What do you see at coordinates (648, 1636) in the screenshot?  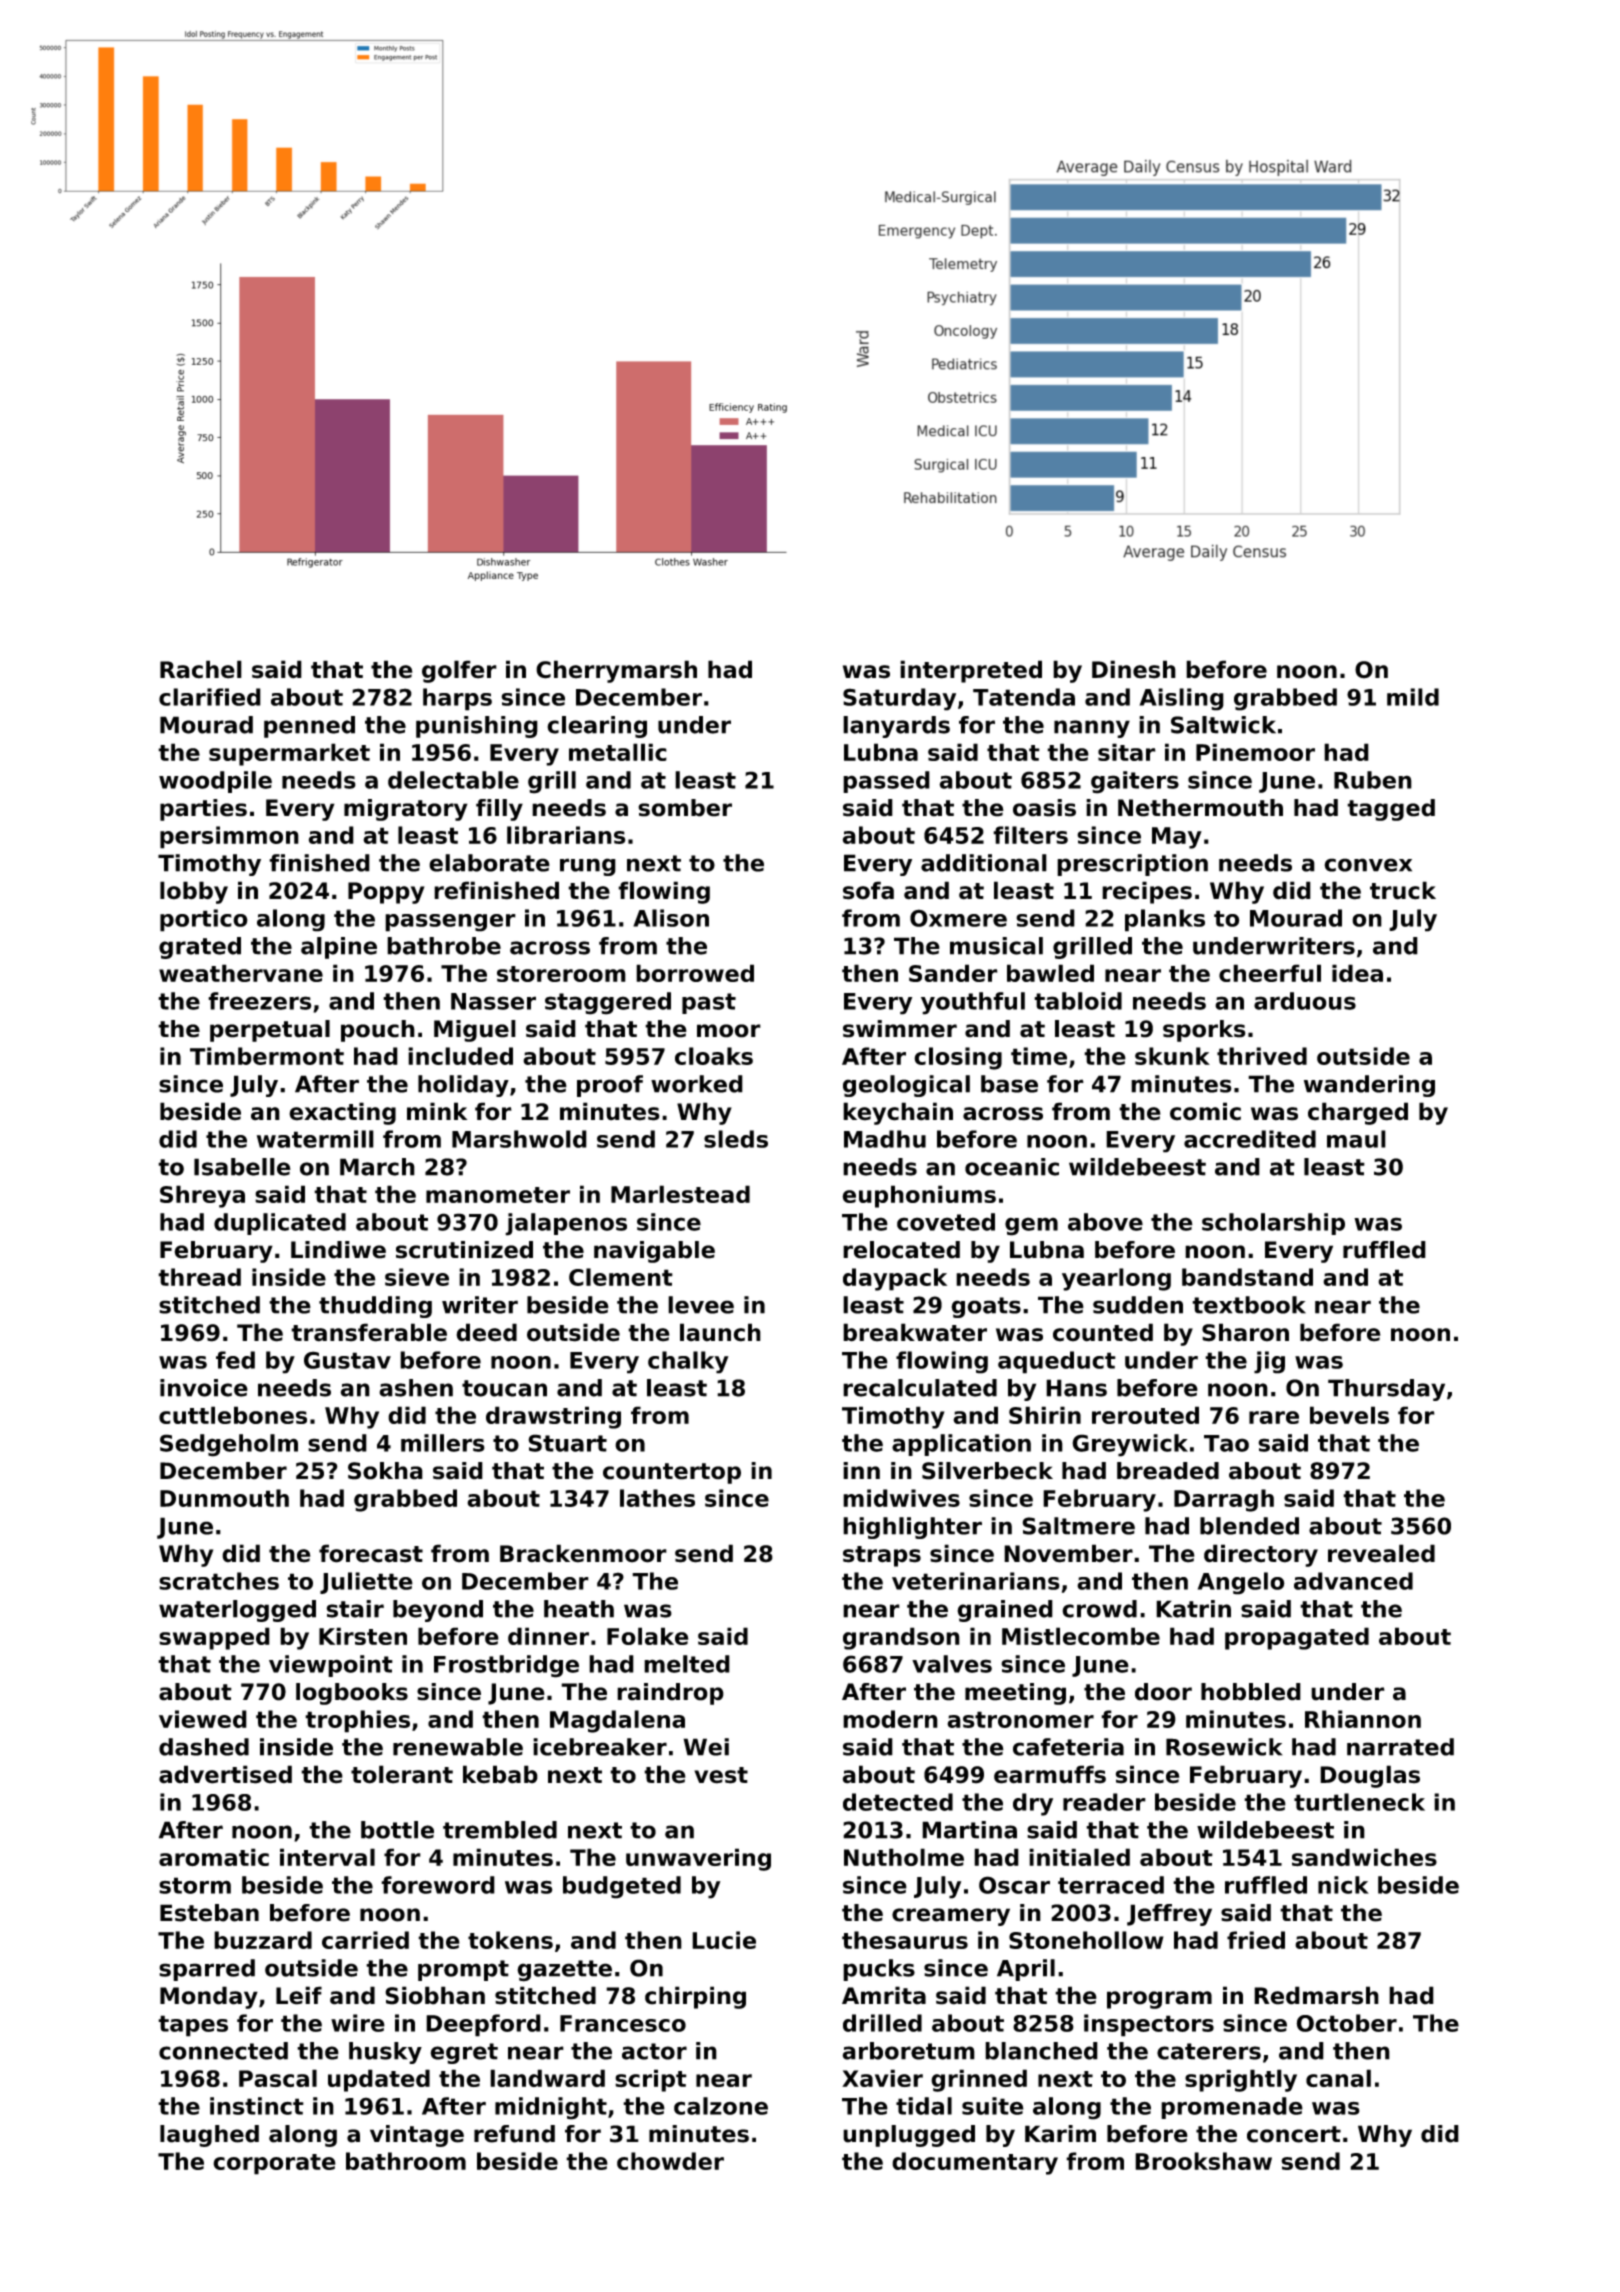 I see `Folake` at bounding box center [648, 1636].
